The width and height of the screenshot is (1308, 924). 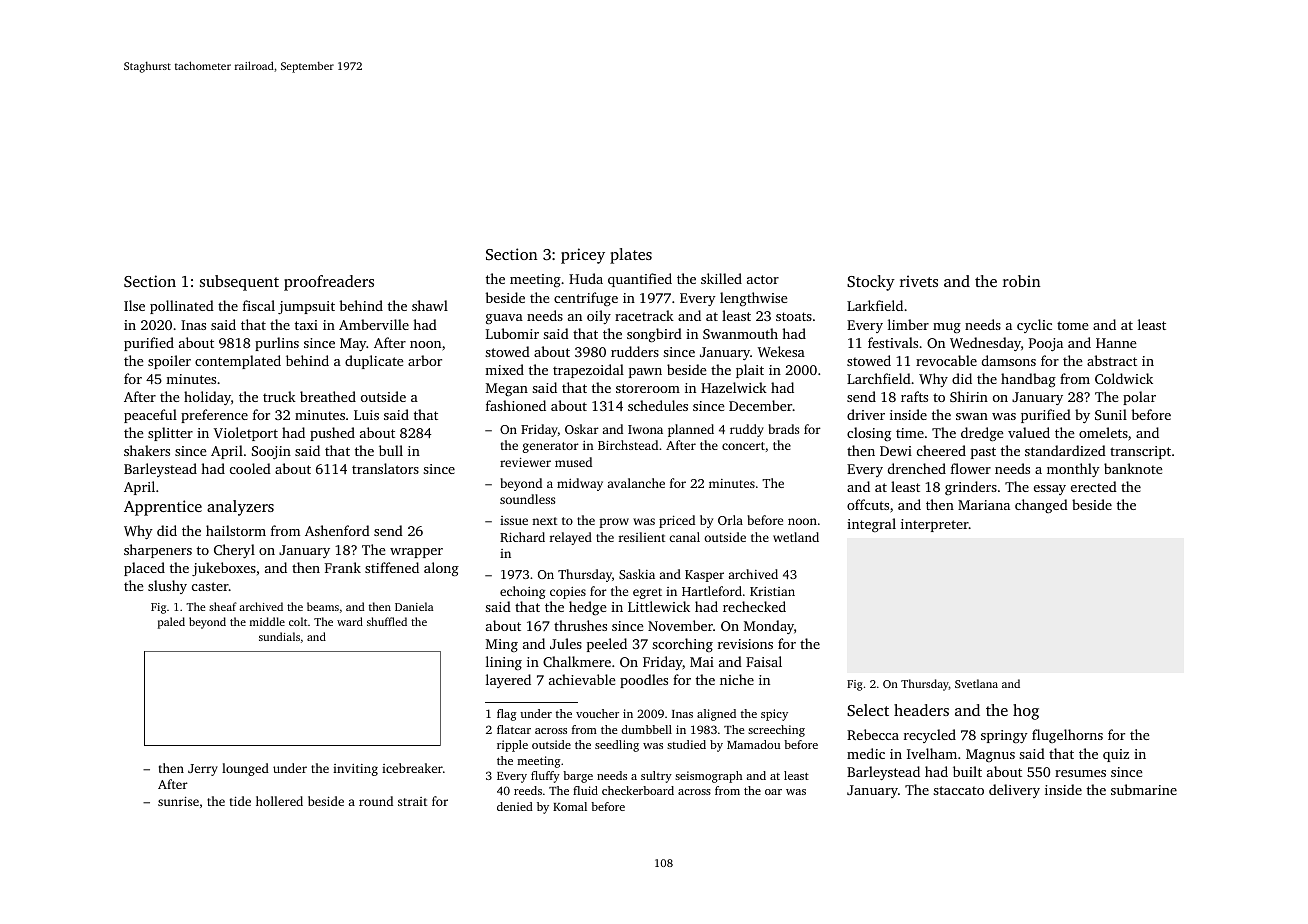 What do you see at coordinates (329, 283) in the screenshot?
I see `proofreaders` at bounding box center [329, 283].
